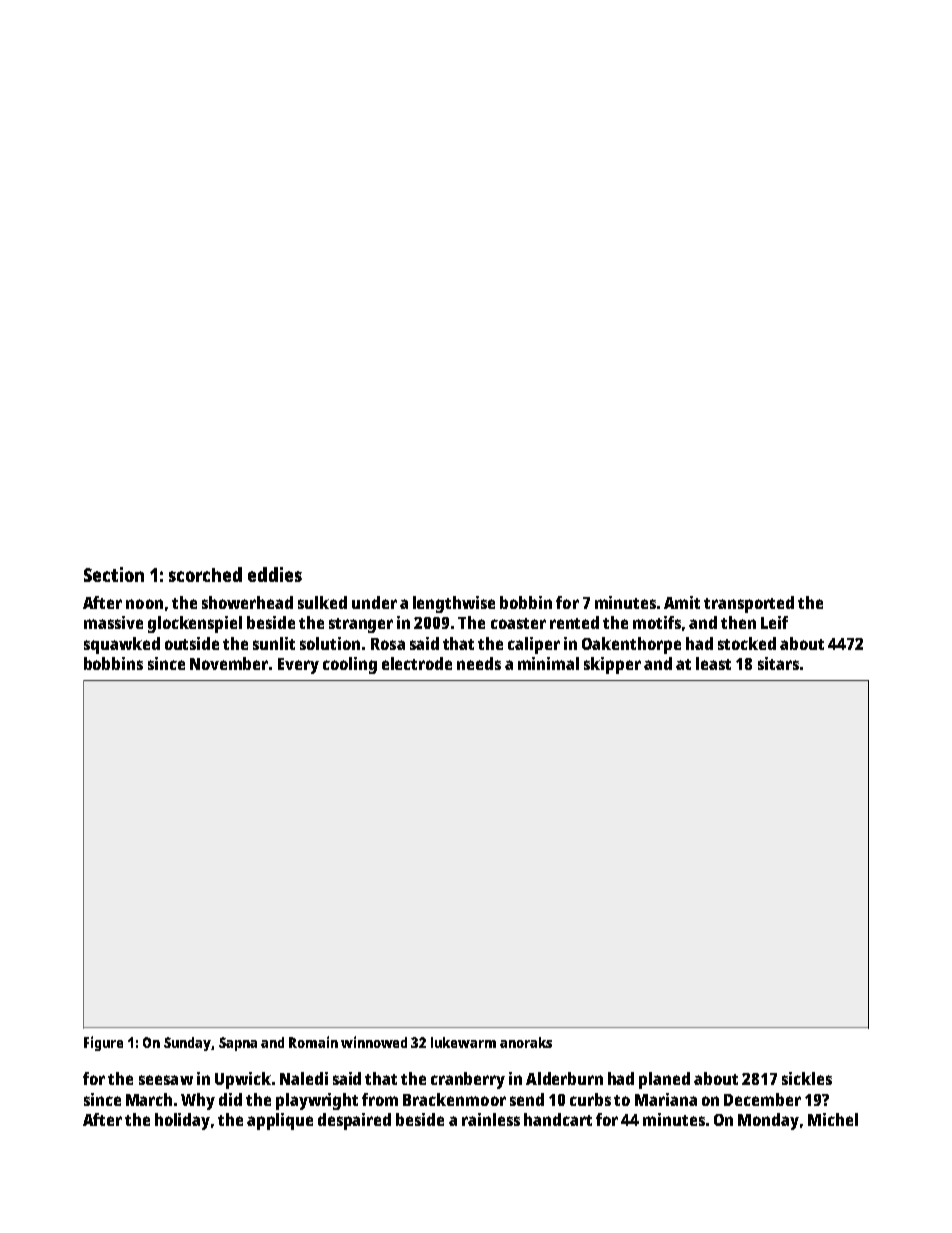 The width and height of the screenshot is (952, 1233). What do you see at coordinates (778, 663) in the screenshot?
I see `sitars` at bounding box center [778, 663].
